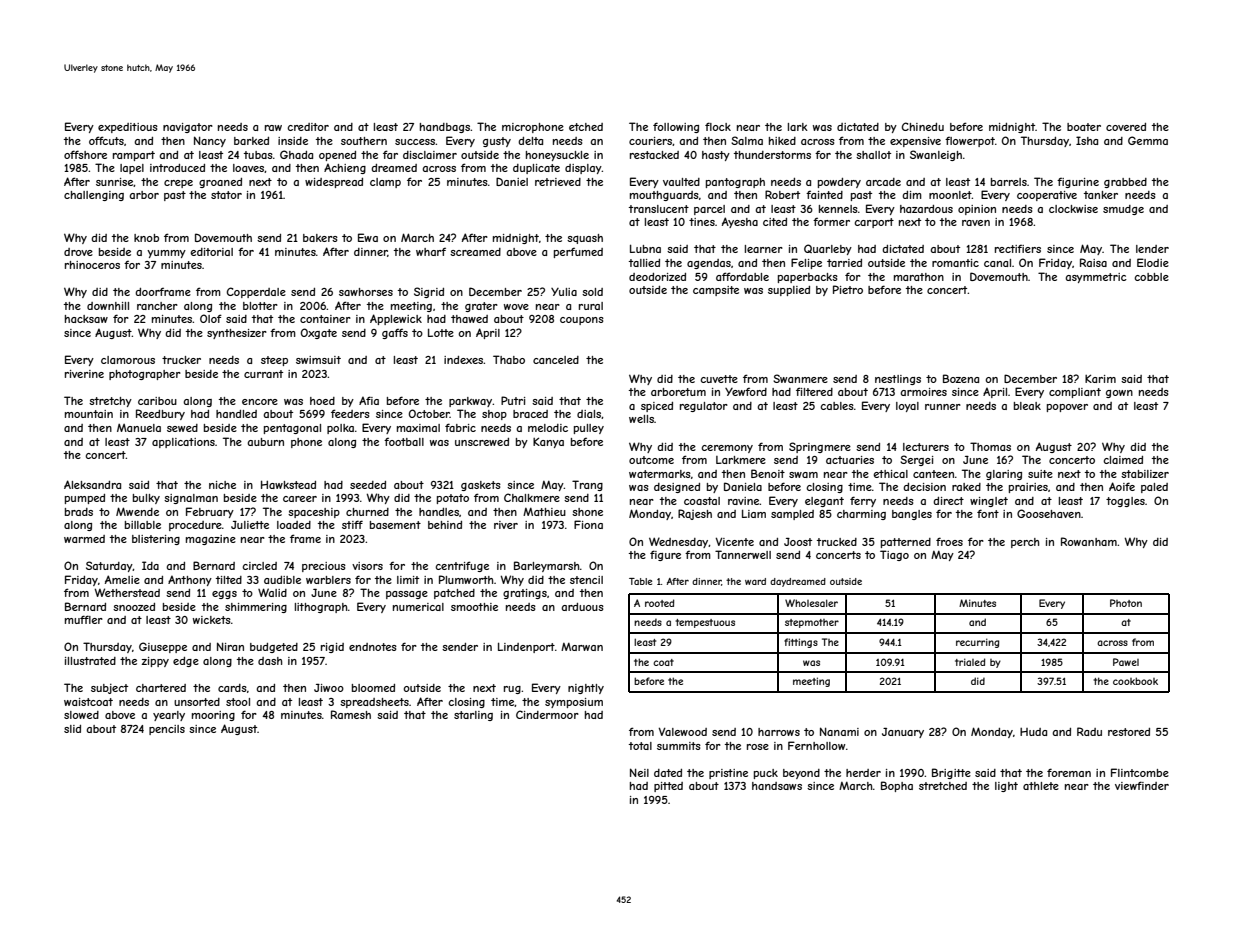  Describe the element at coordinates (463, 360) in the screenshot. I see `indexes` at that location.
